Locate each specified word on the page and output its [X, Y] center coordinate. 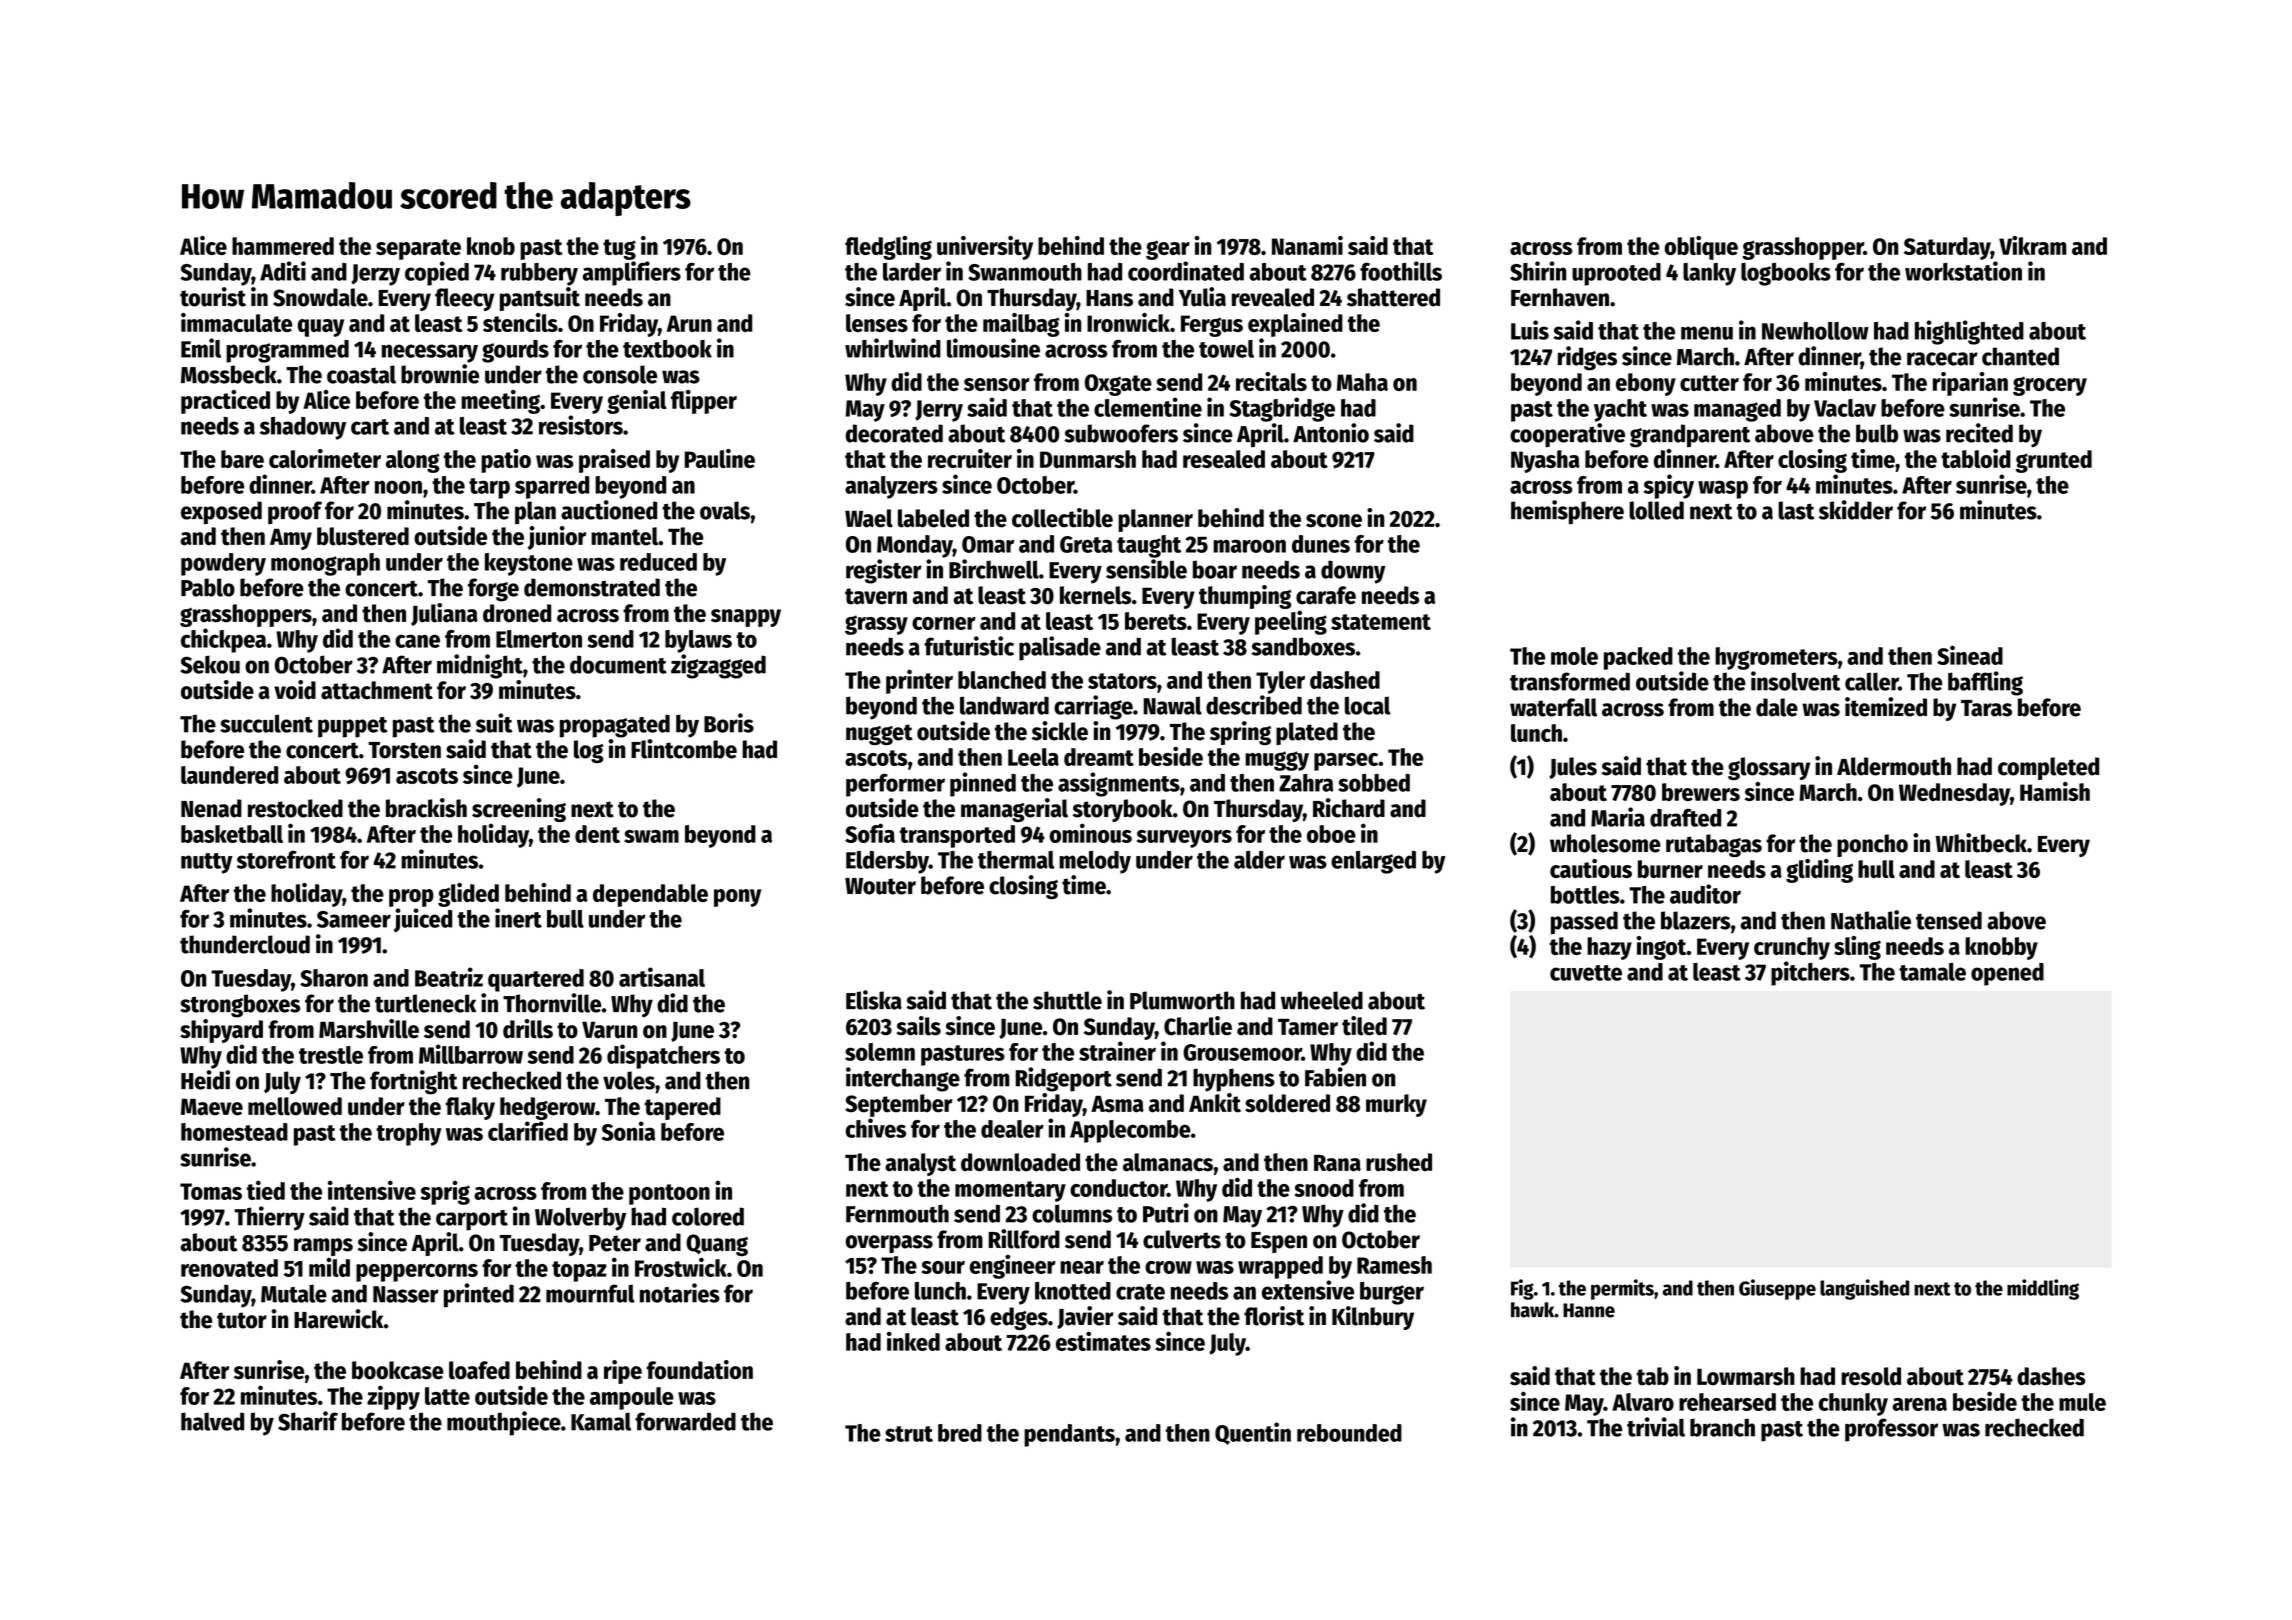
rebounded [1349, 1433]
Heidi [205, 1080]
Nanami [1307, 245]
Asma [1117, 1104]
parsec [1346, 762]
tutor [242, 1320]
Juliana [444, 614]
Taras [1986, 708]
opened [2007, 974]
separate [418, 249]
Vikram [2033, 245]
